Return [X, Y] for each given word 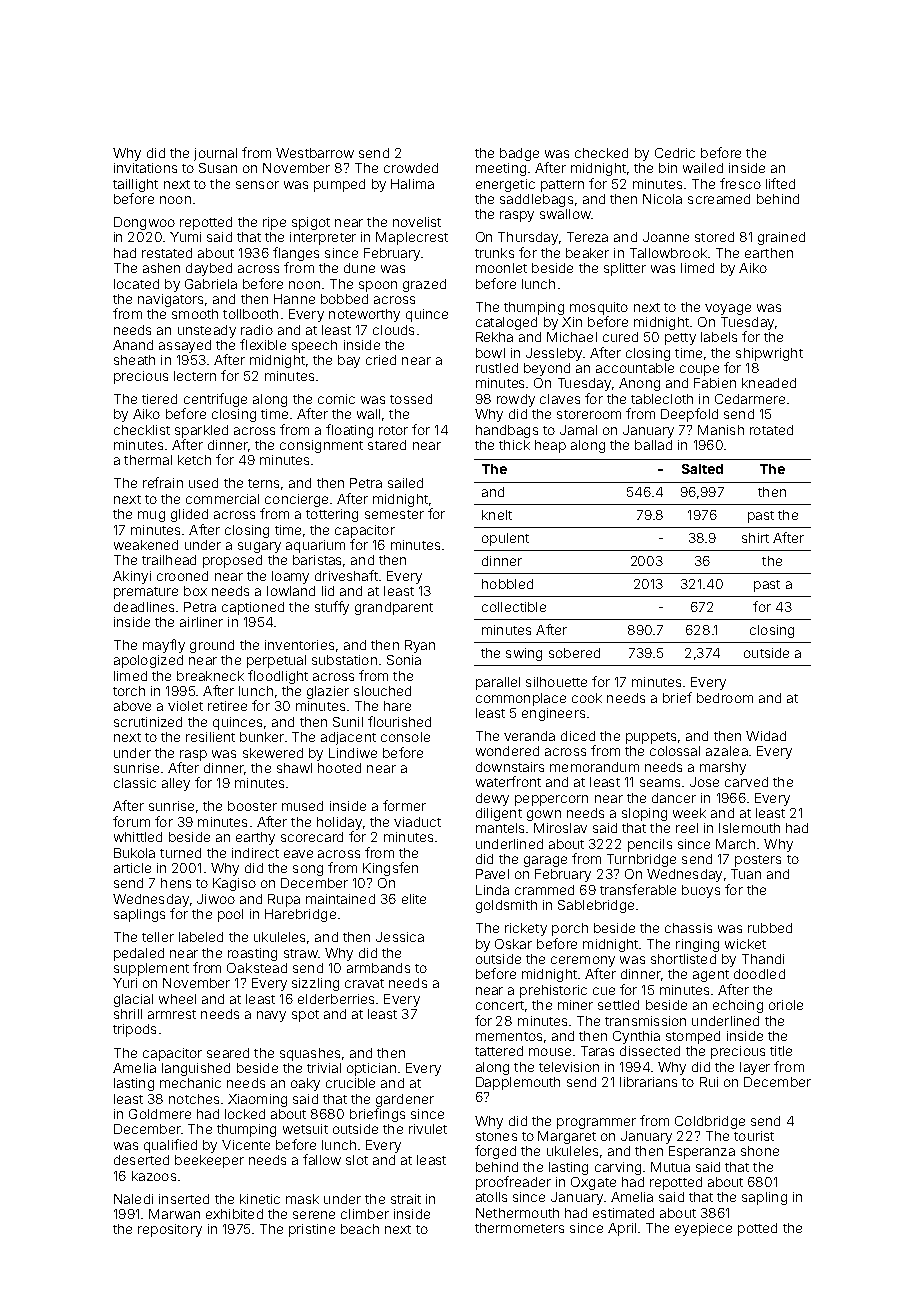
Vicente [246, 1145]
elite [414, 899]
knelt [497, 515]
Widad [766, 736]
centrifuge [215, 400]
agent [711, 976]
